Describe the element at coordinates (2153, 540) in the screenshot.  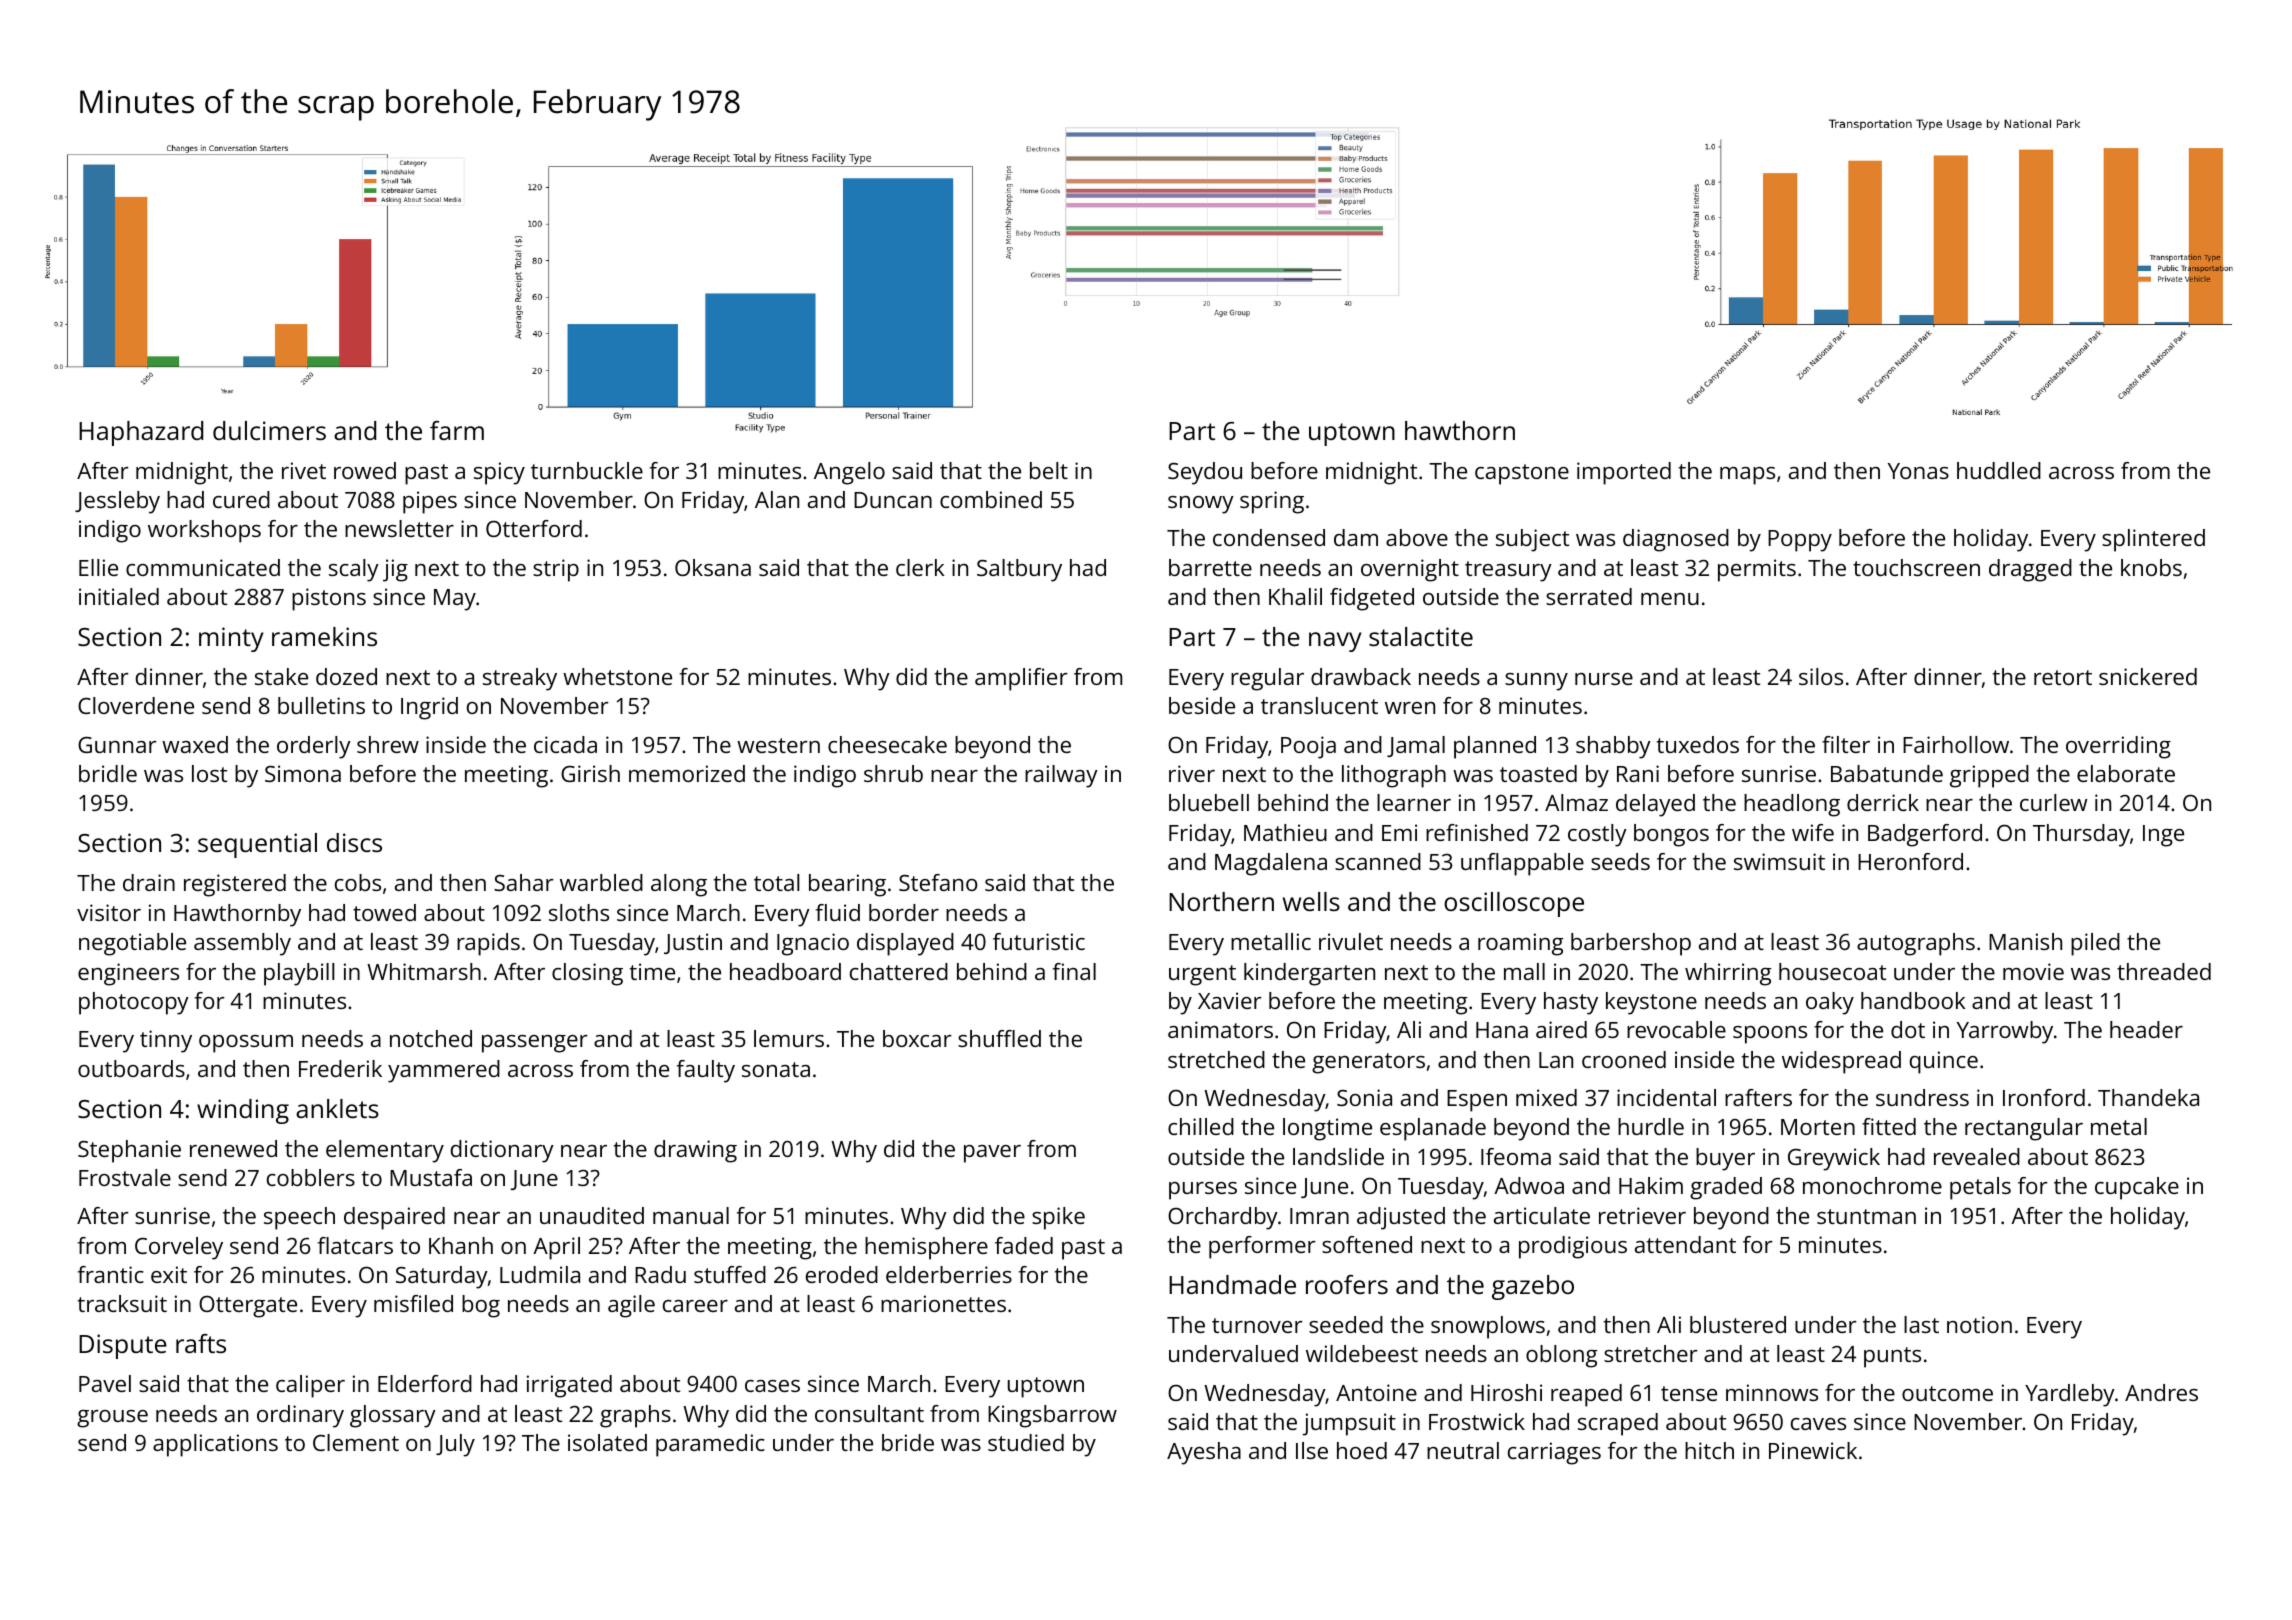
I see `splintered` at that location.
